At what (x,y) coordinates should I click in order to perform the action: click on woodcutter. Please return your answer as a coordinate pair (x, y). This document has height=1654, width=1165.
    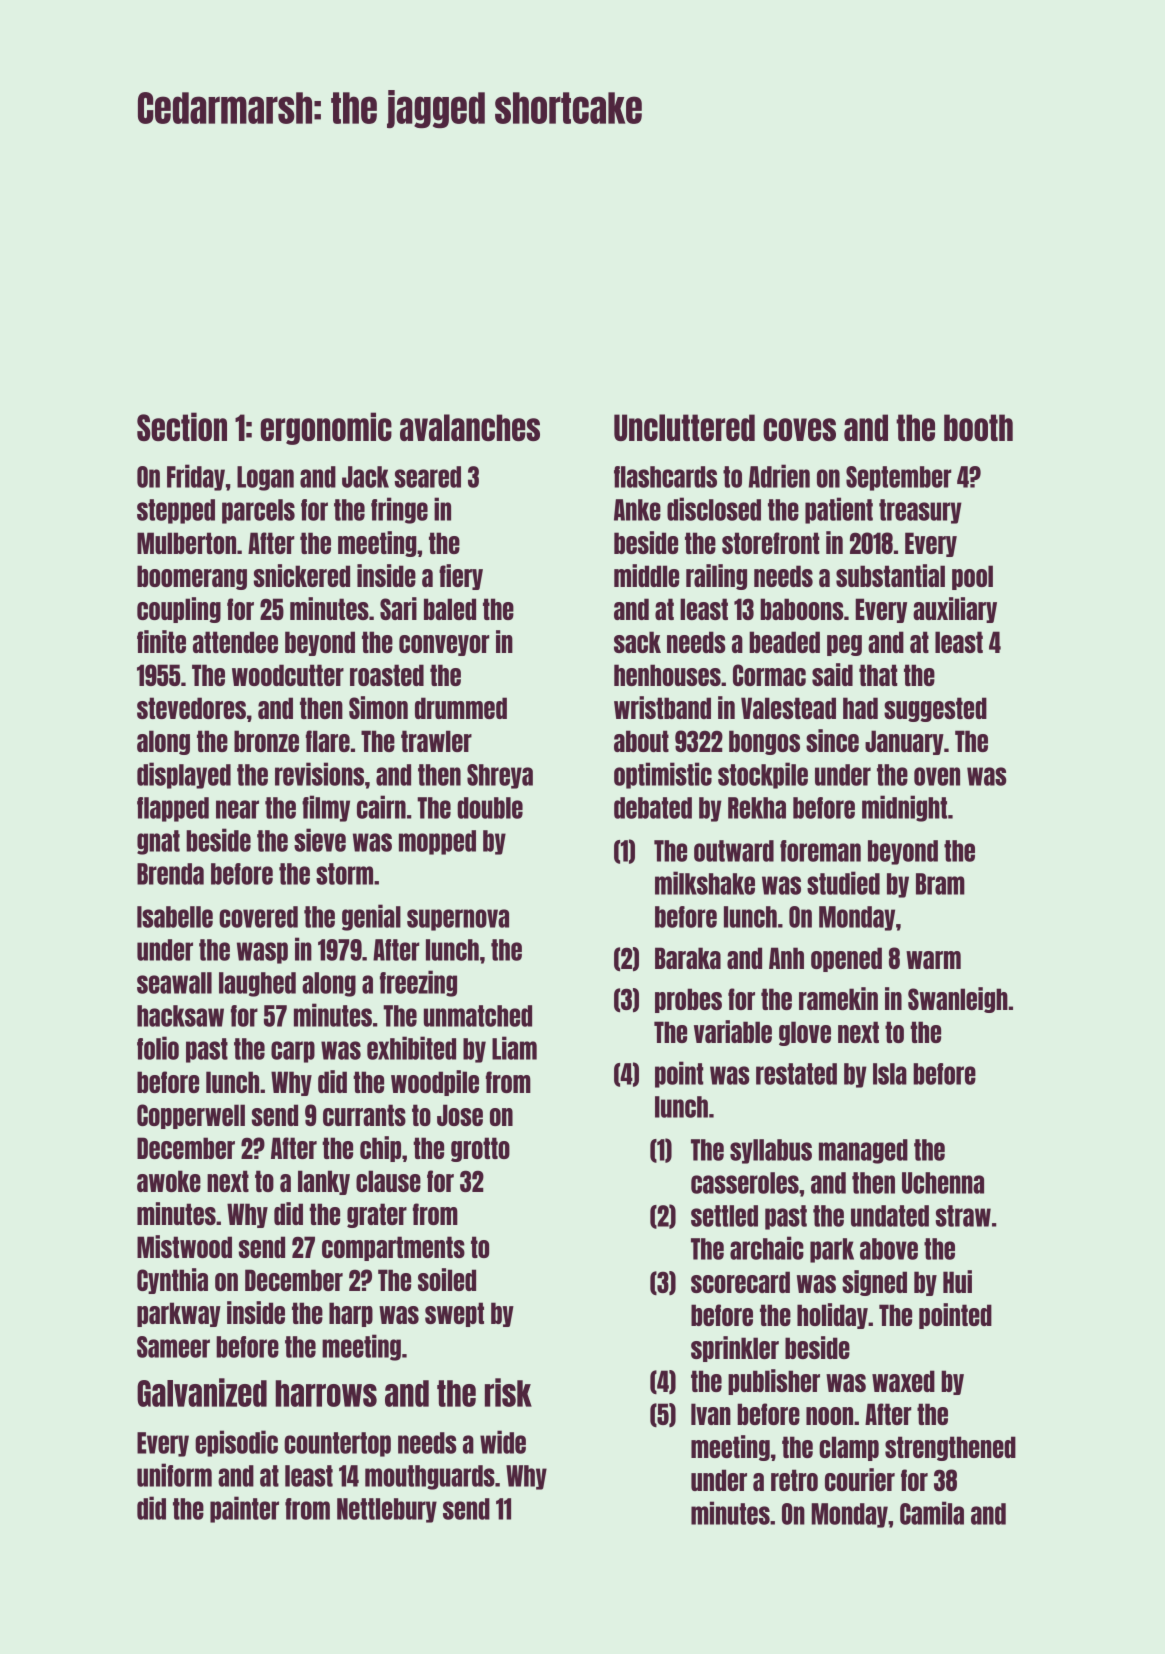
    Looking at the image, I should click on (288, 675).
